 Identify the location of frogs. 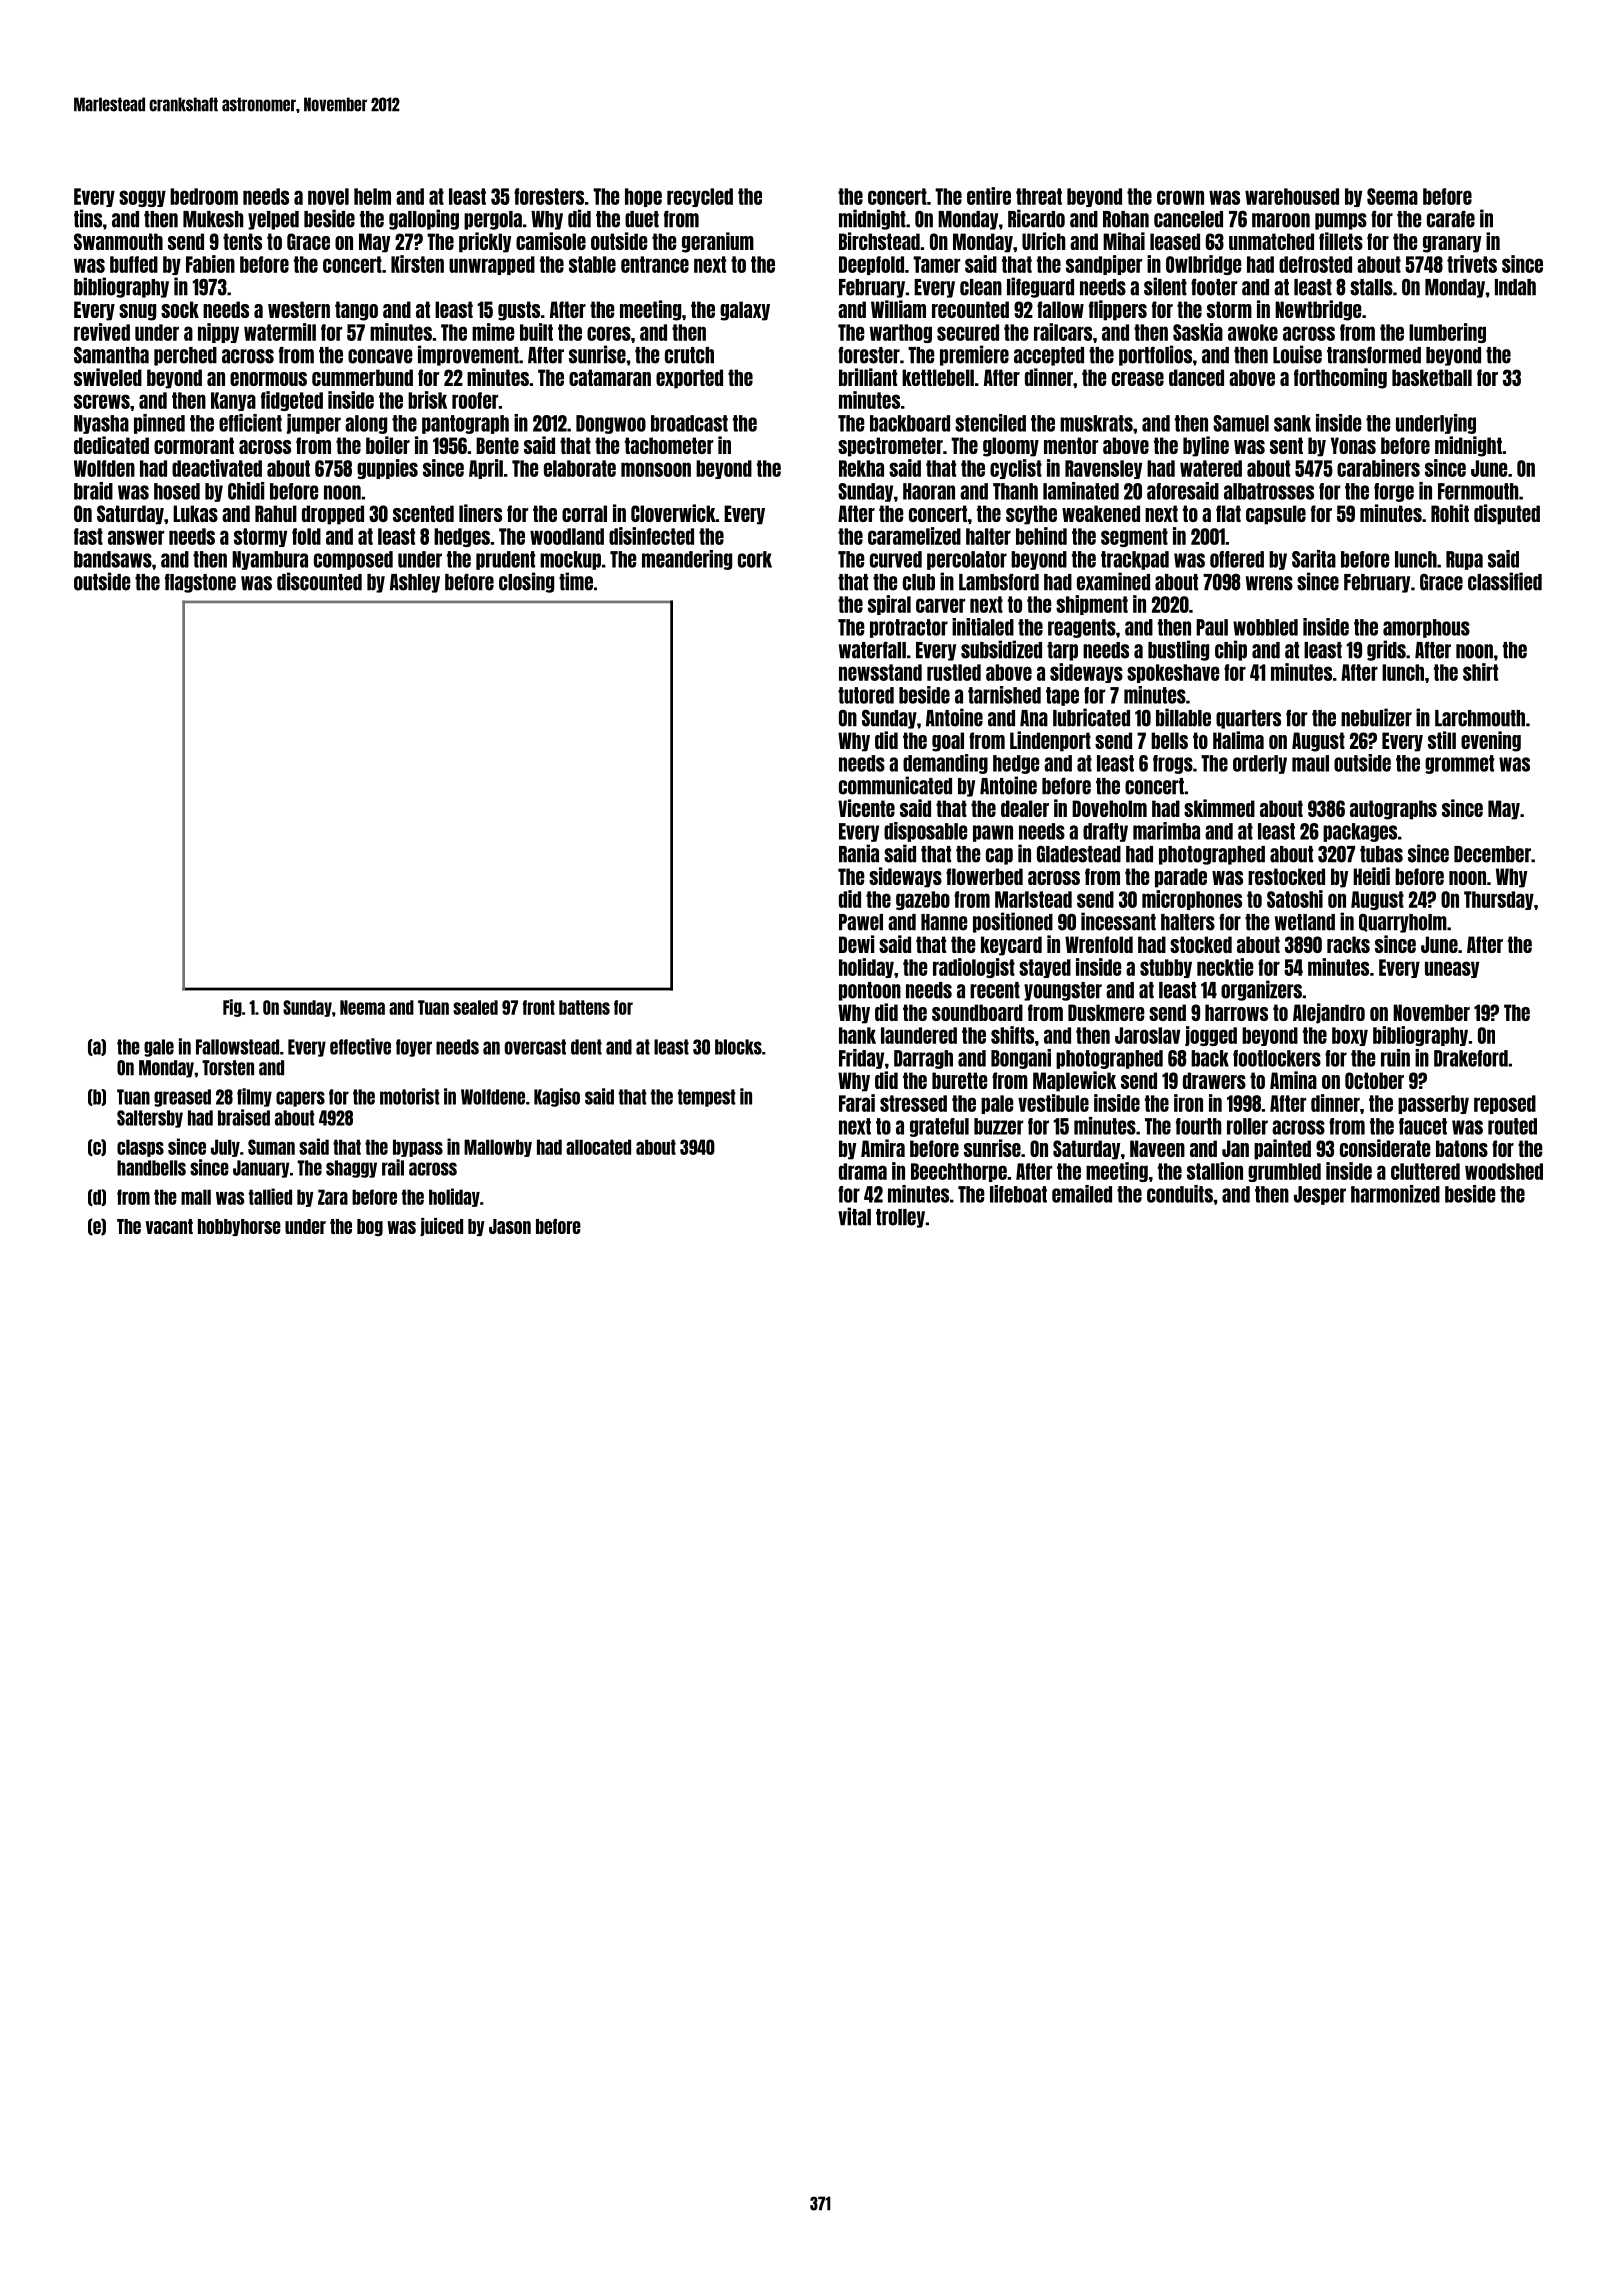
(1173, 764).
